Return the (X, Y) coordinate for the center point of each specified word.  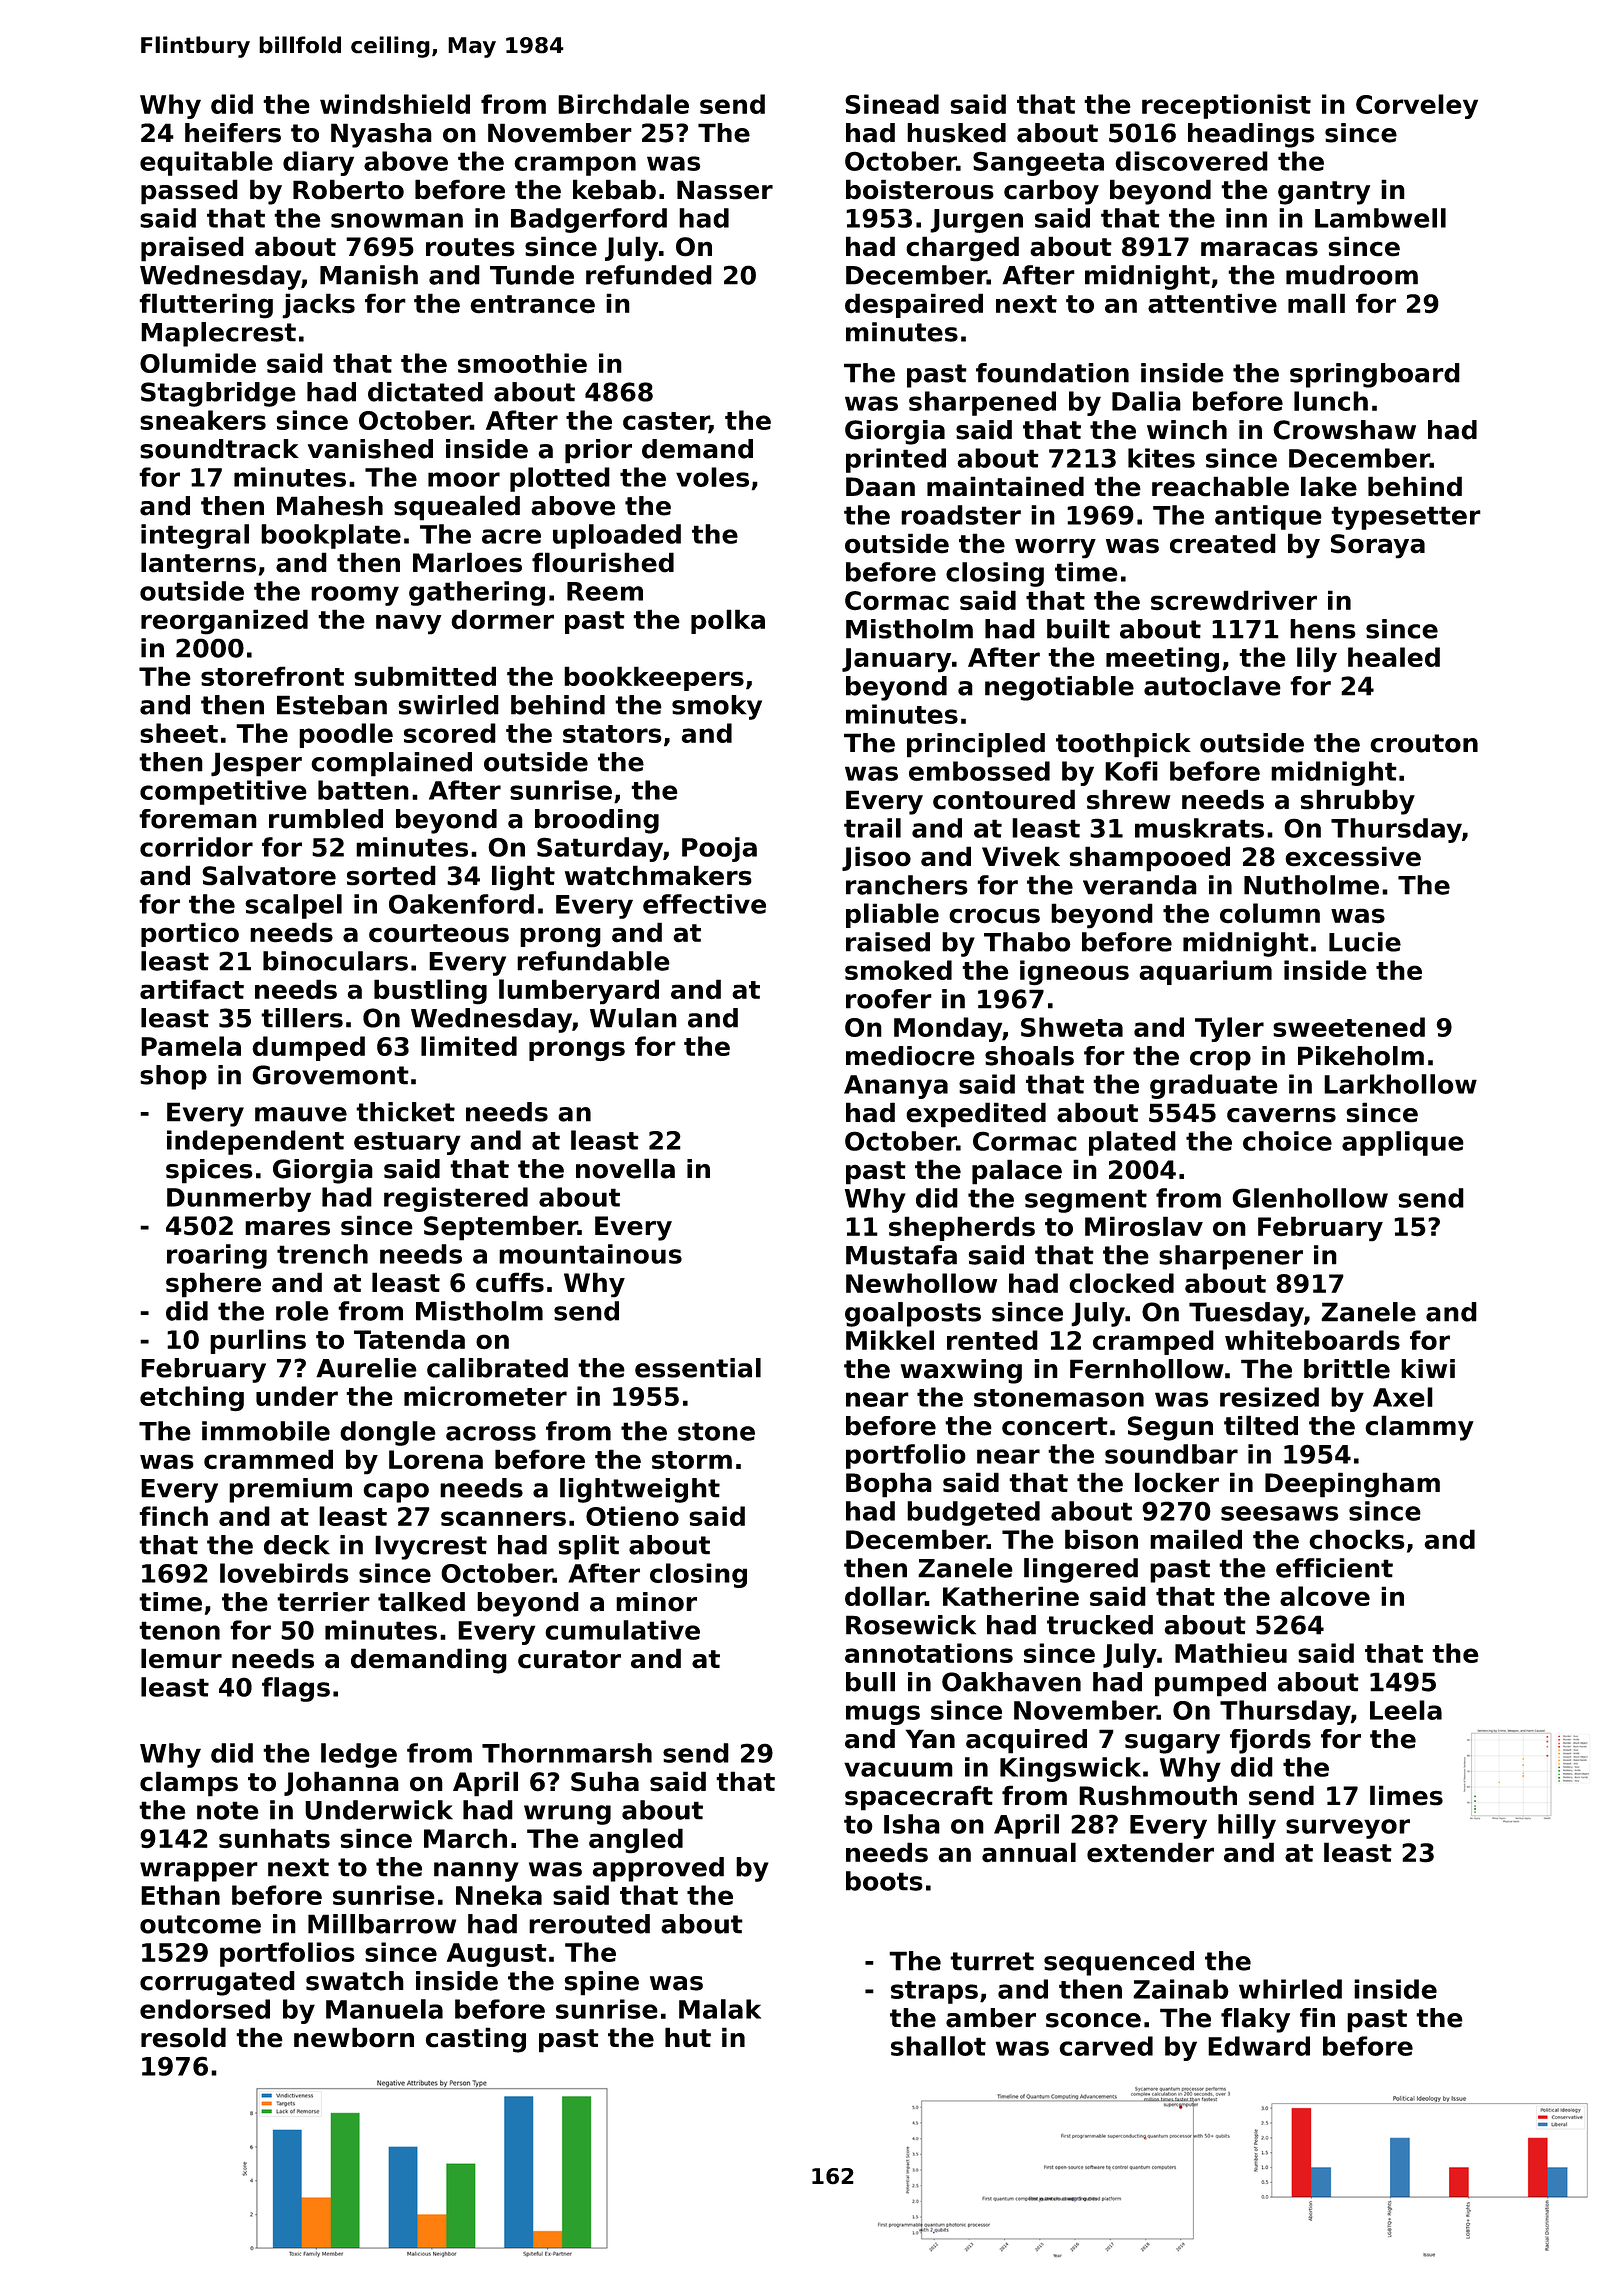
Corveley (1417, 106)
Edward (1259, 2046)
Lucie (1365, 942)
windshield (395, 104)
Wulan (633, 1018)
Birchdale (623, 104)
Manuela (384, 2009)
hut (688, 2037)
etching (192, 1399)
